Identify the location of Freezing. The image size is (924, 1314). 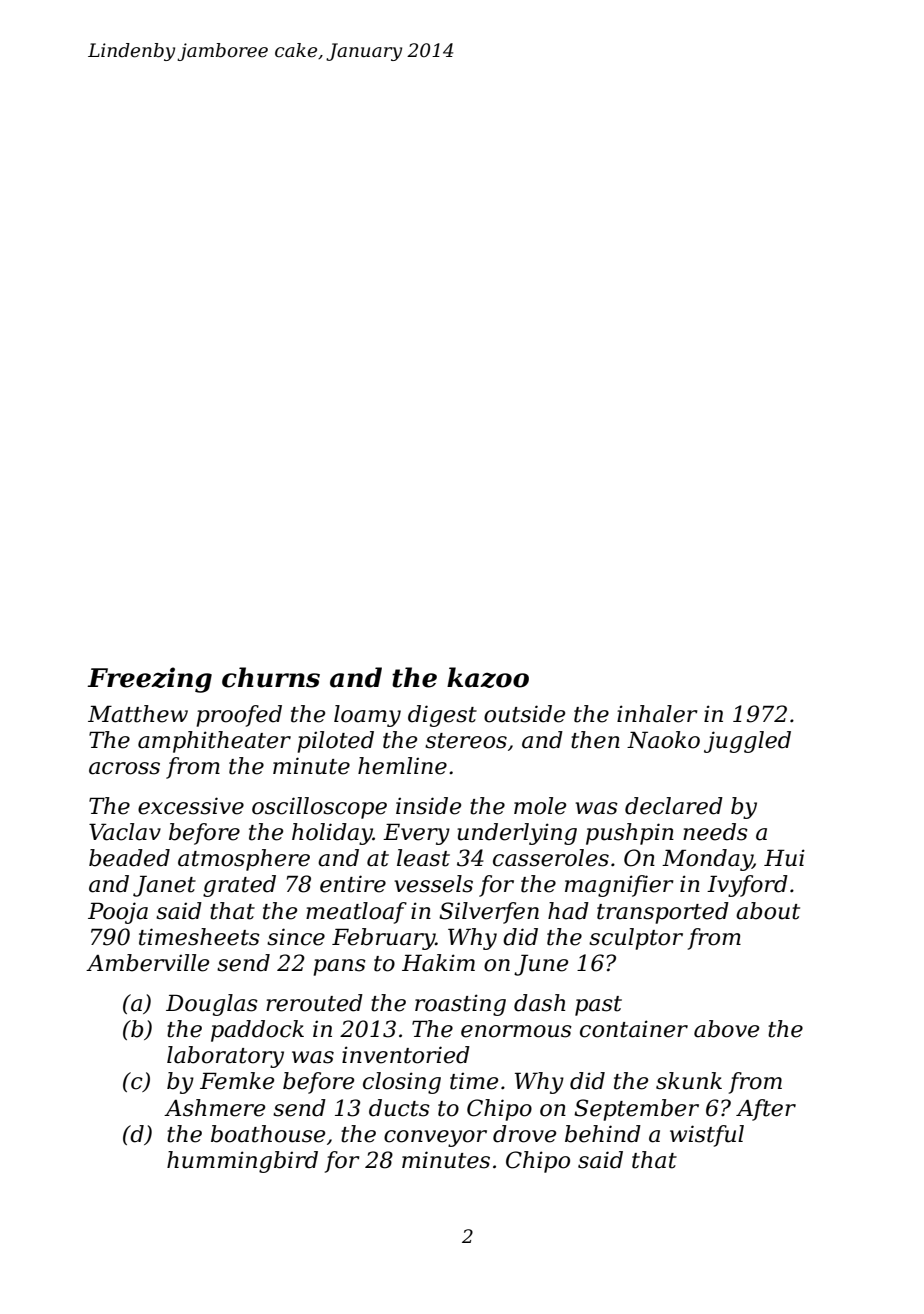
(149, 680).
